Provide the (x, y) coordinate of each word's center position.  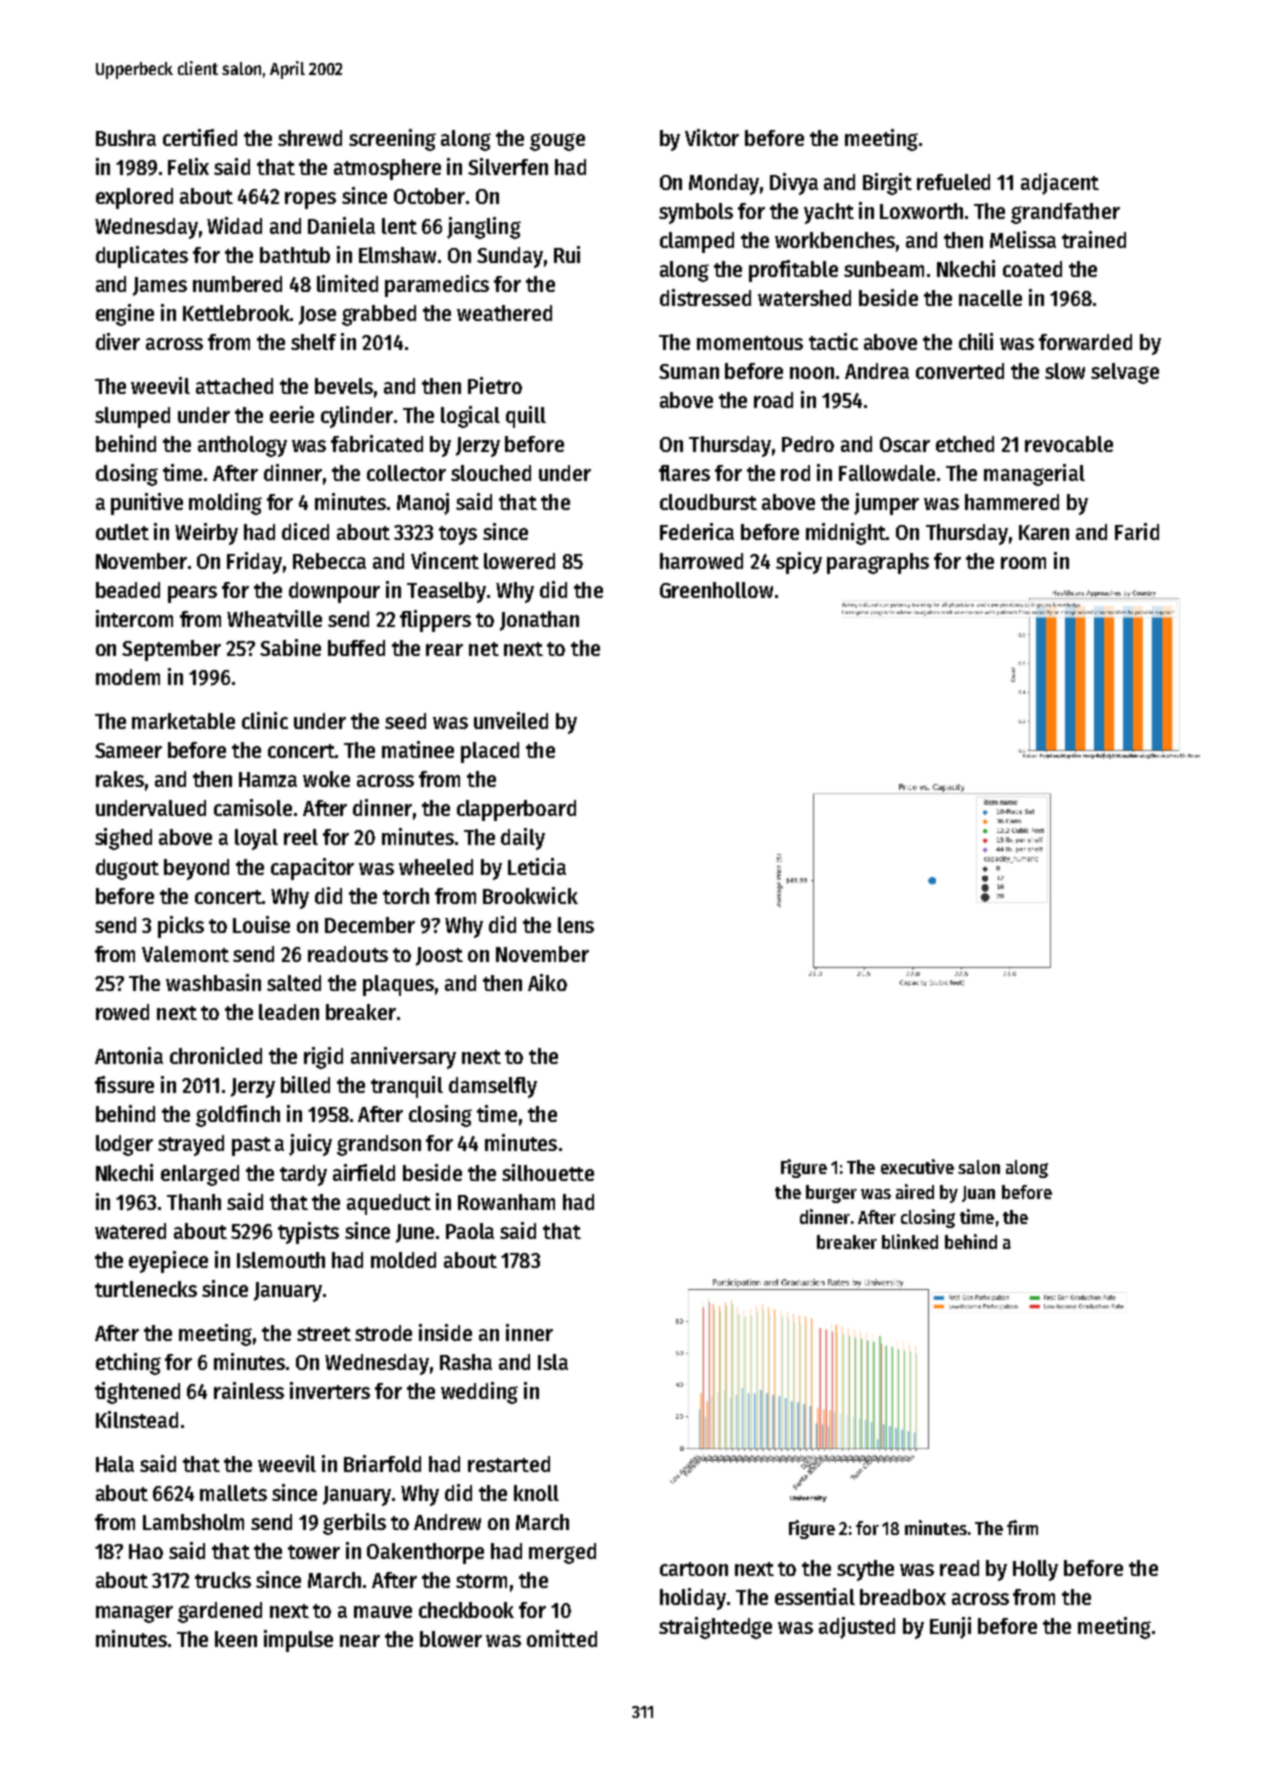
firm (1022, 1527)
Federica (697, 531)
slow (1065, 371)
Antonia (129, 1055)
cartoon (694, 1569)
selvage (1125, 373)
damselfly (493, 1087)
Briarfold (382, 1463)
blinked (910, 1241)
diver (118, 341)
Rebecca (329, 561)
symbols (696, 213)
